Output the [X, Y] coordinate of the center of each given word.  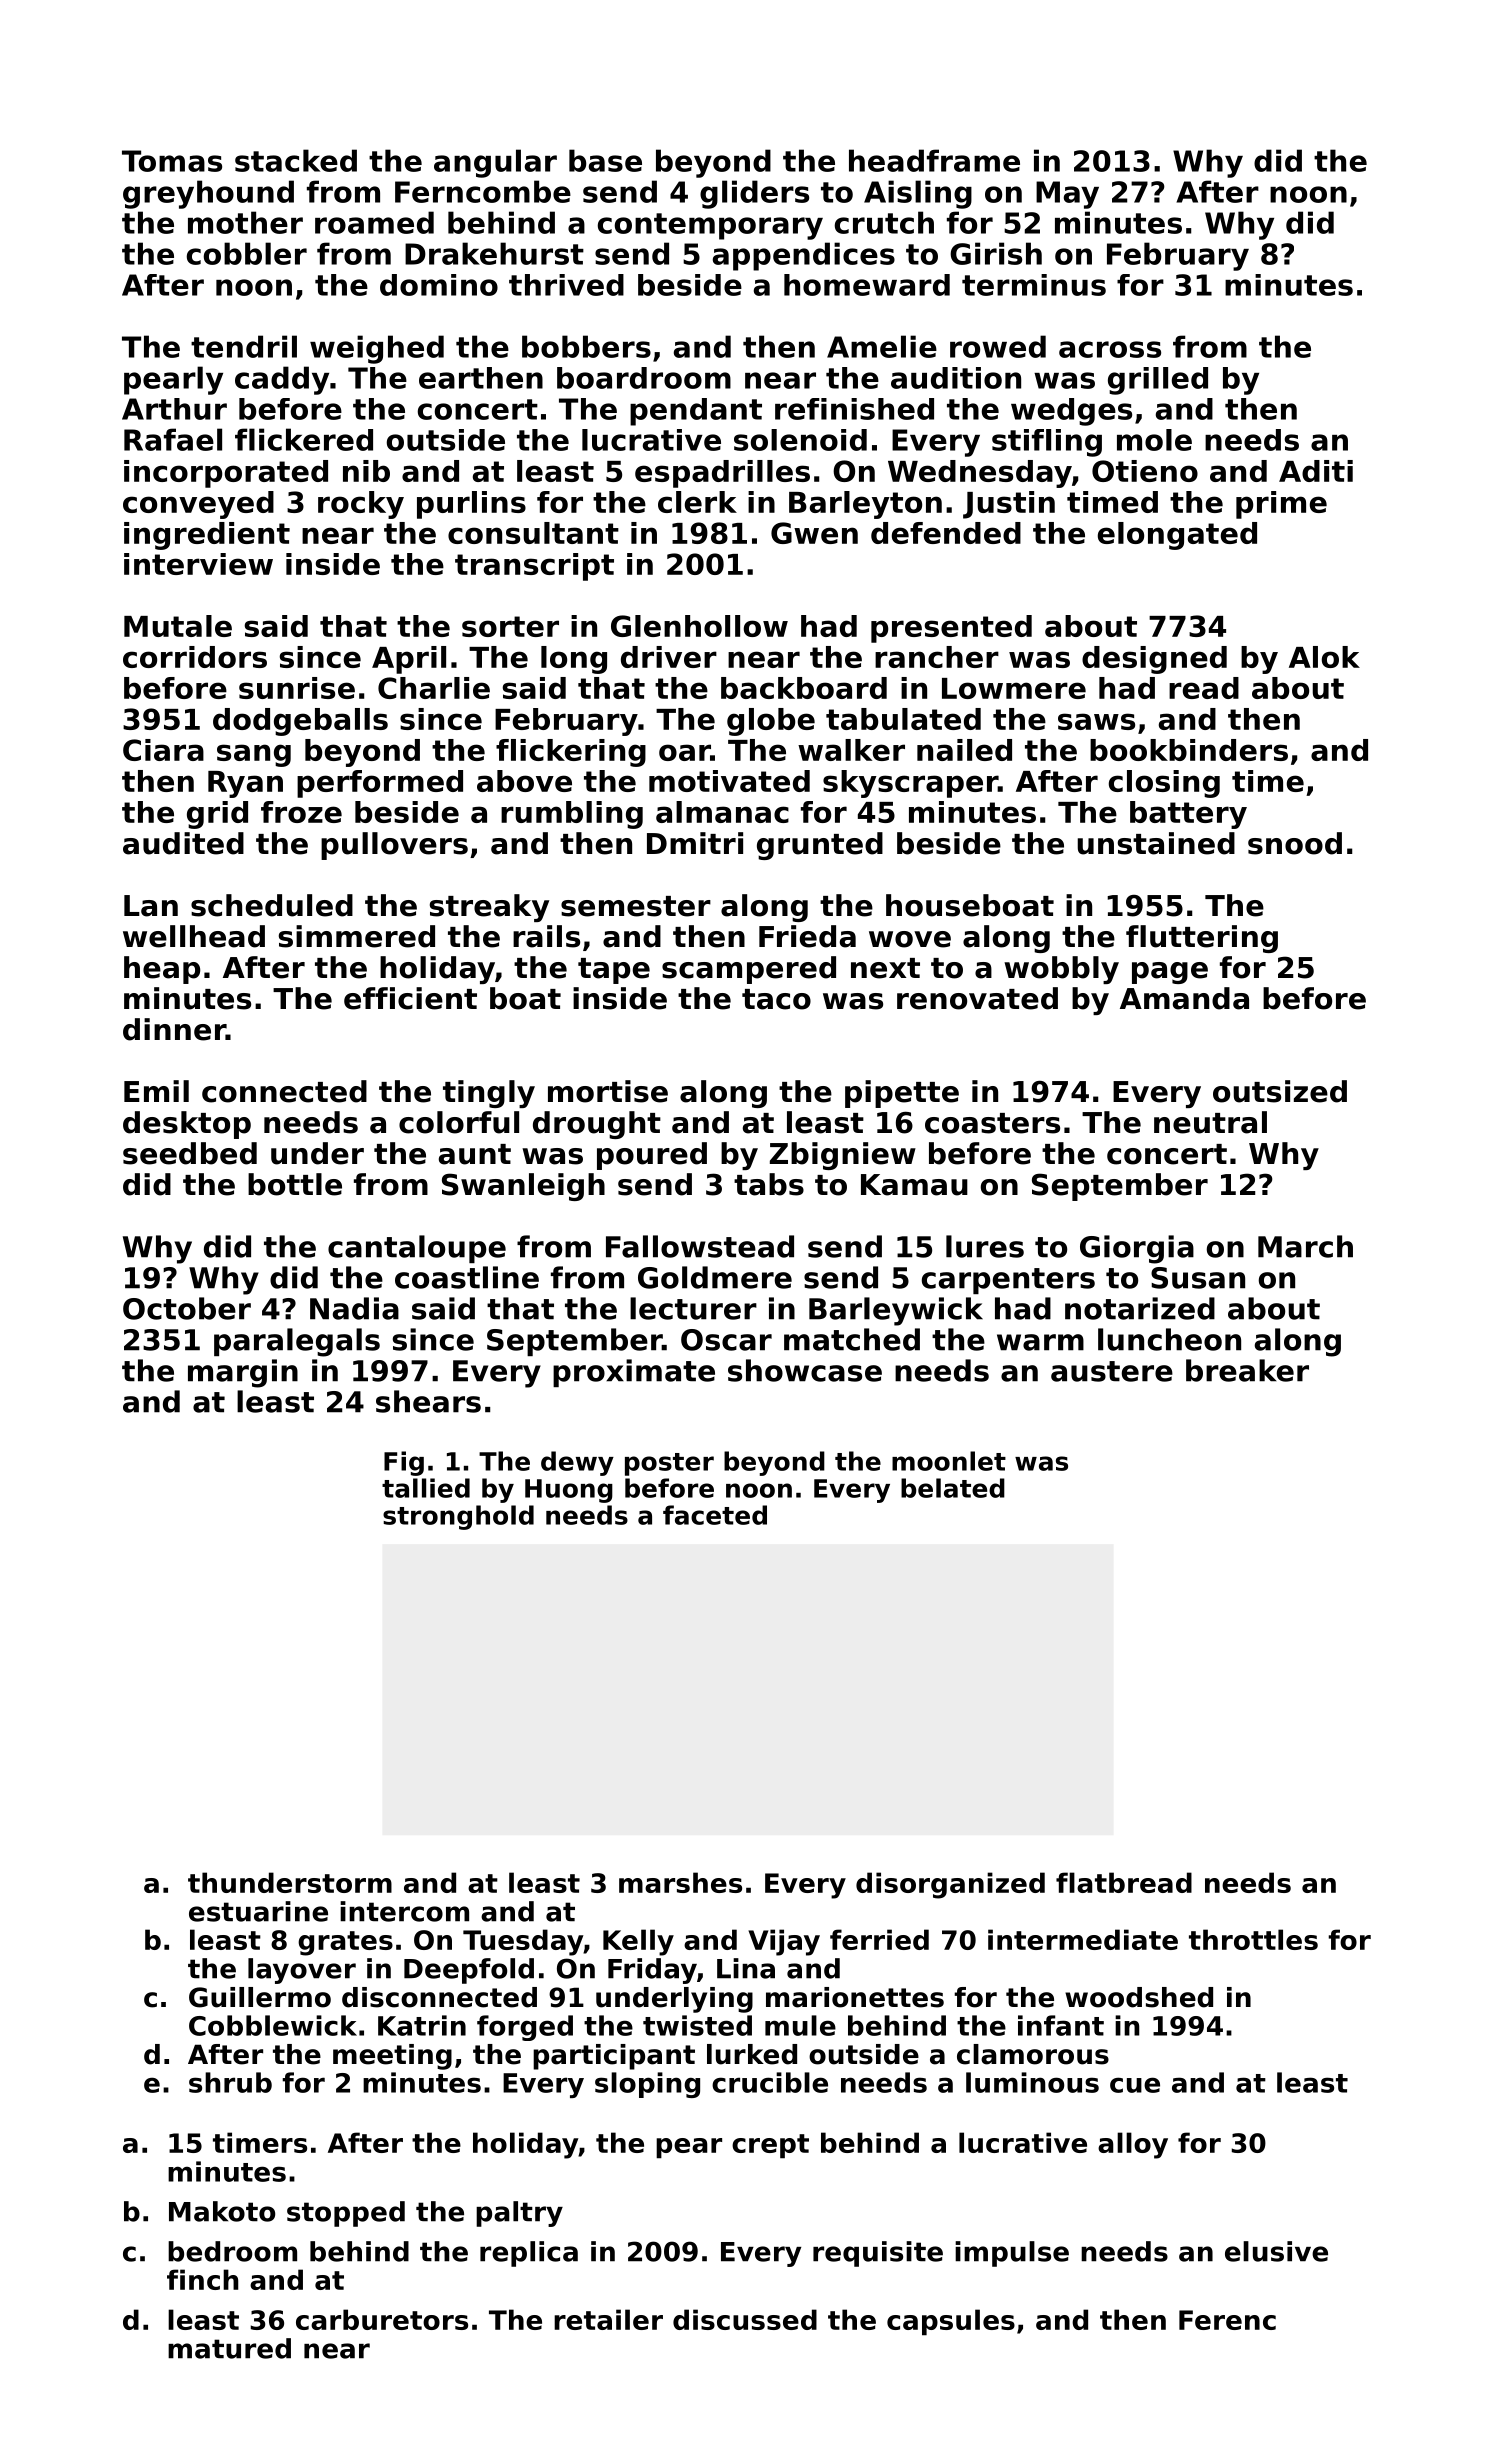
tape [614, 971]
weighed [377, 349]
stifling [1047, 443]
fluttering [1202, 939]
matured [229, 2348]
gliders [754, 194]
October [187, 1308]
